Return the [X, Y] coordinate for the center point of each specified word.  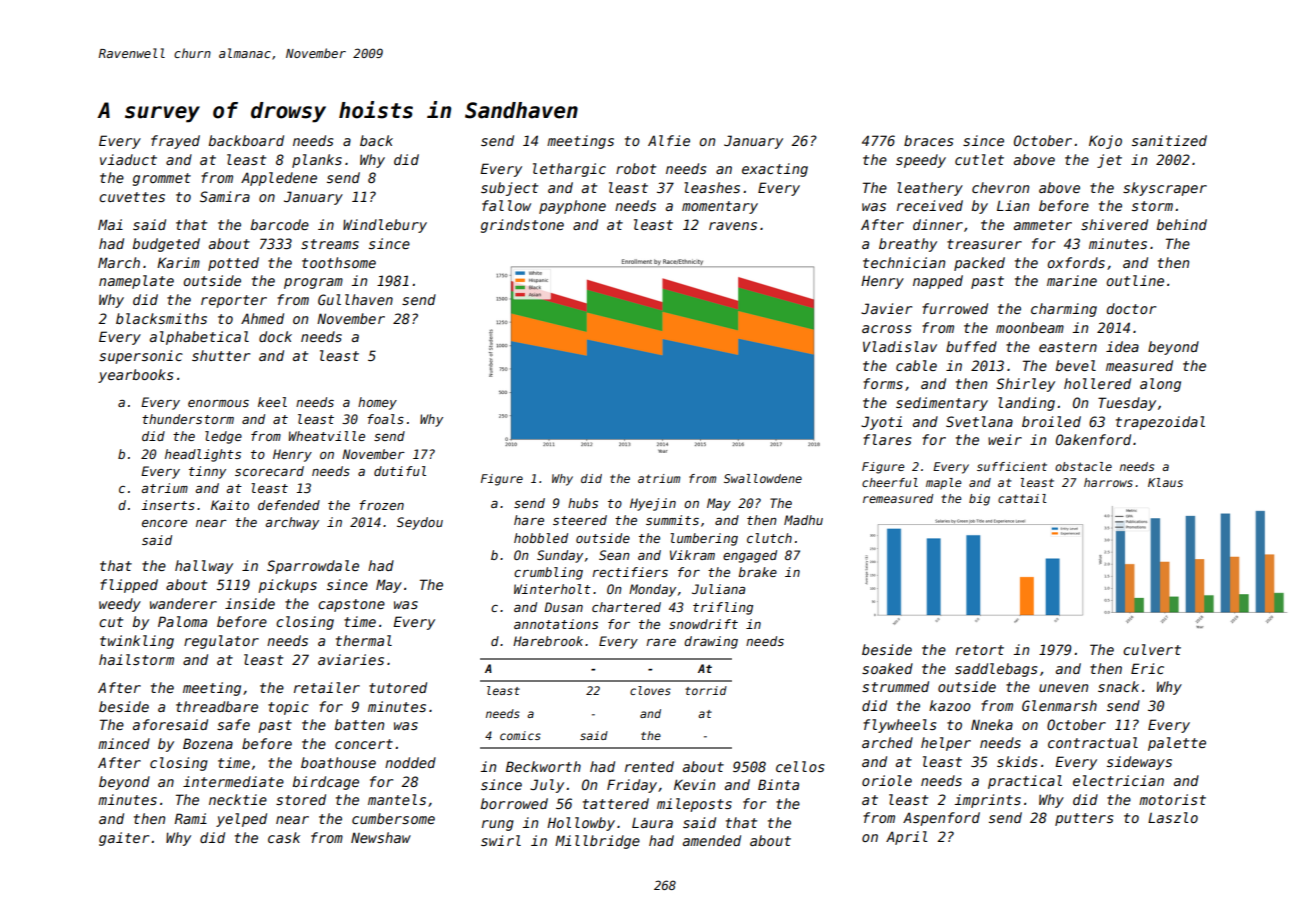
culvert [1152, 649]
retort [980, 650]
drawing [711, 642]
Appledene [279, 179]
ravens [733, 226]
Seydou [420, 523]
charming [1064, 310]
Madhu [803, 520]
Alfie [669, 140]
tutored [398, 687]
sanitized [1169, 140]
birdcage [325, 783]
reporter [234, 301]
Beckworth [543, 766]
